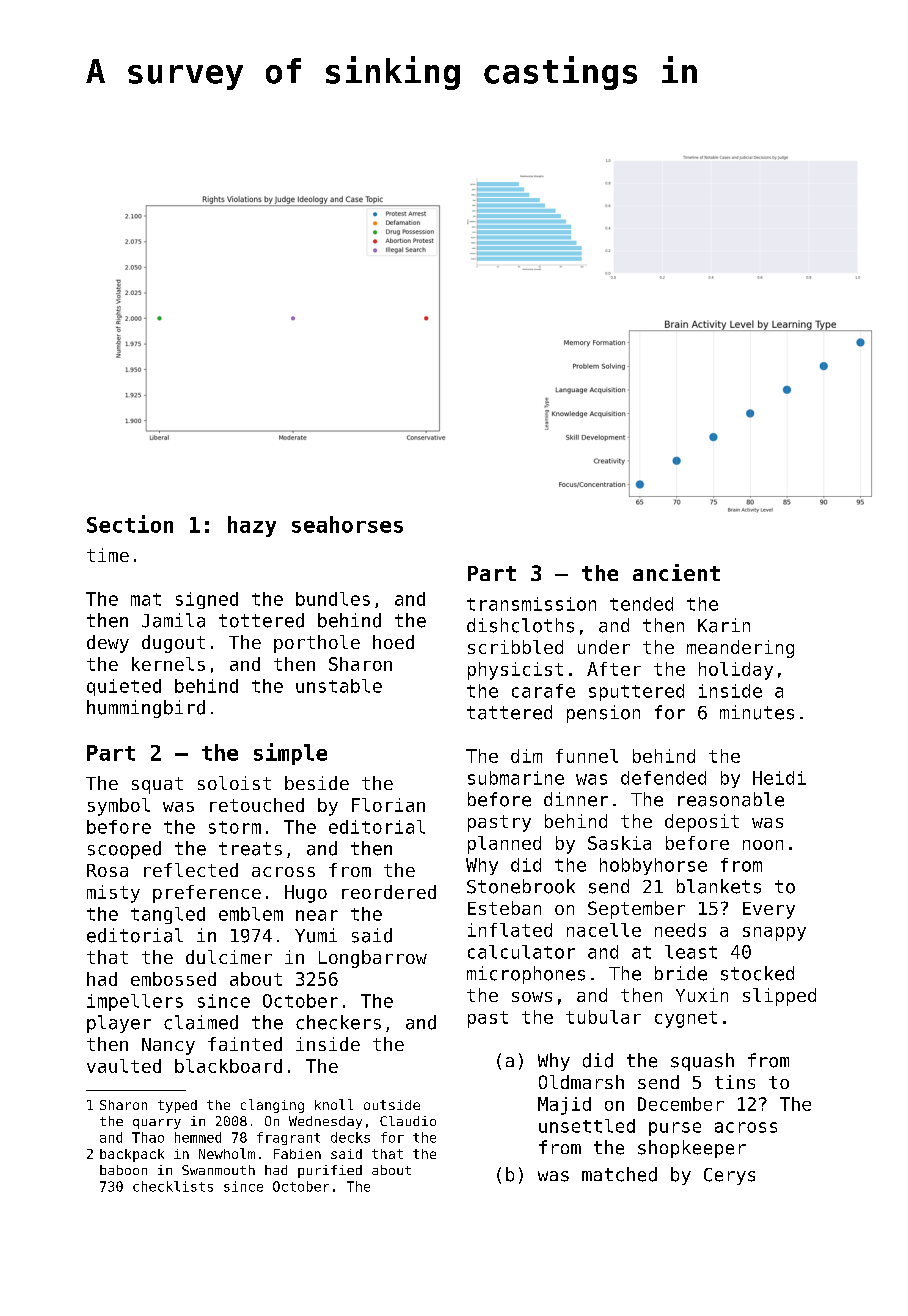 The width and height of the screenshot is (908, 1316). I want to click on seahorses, so click(347, 524).
